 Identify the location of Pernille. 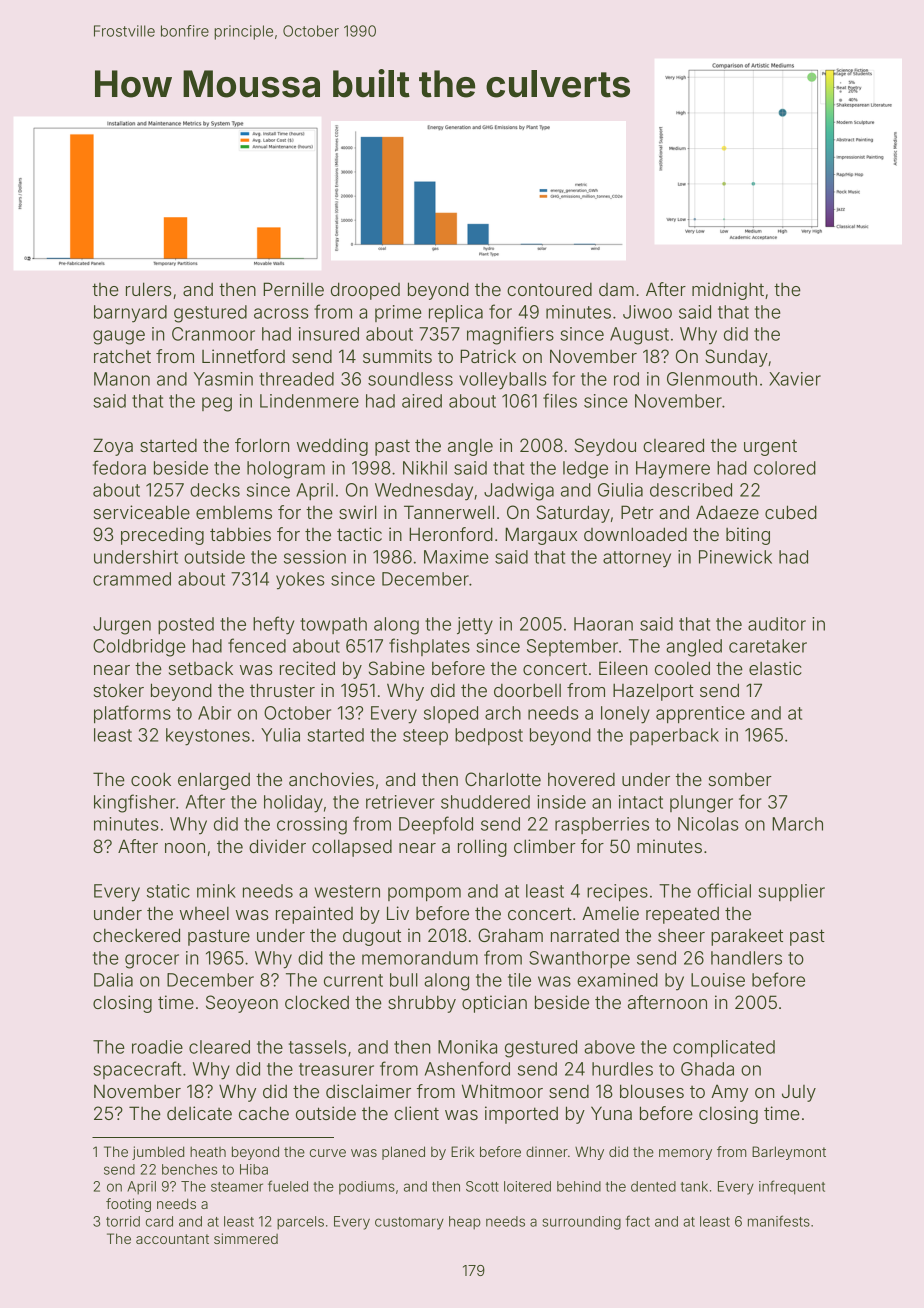
(293, 289).
